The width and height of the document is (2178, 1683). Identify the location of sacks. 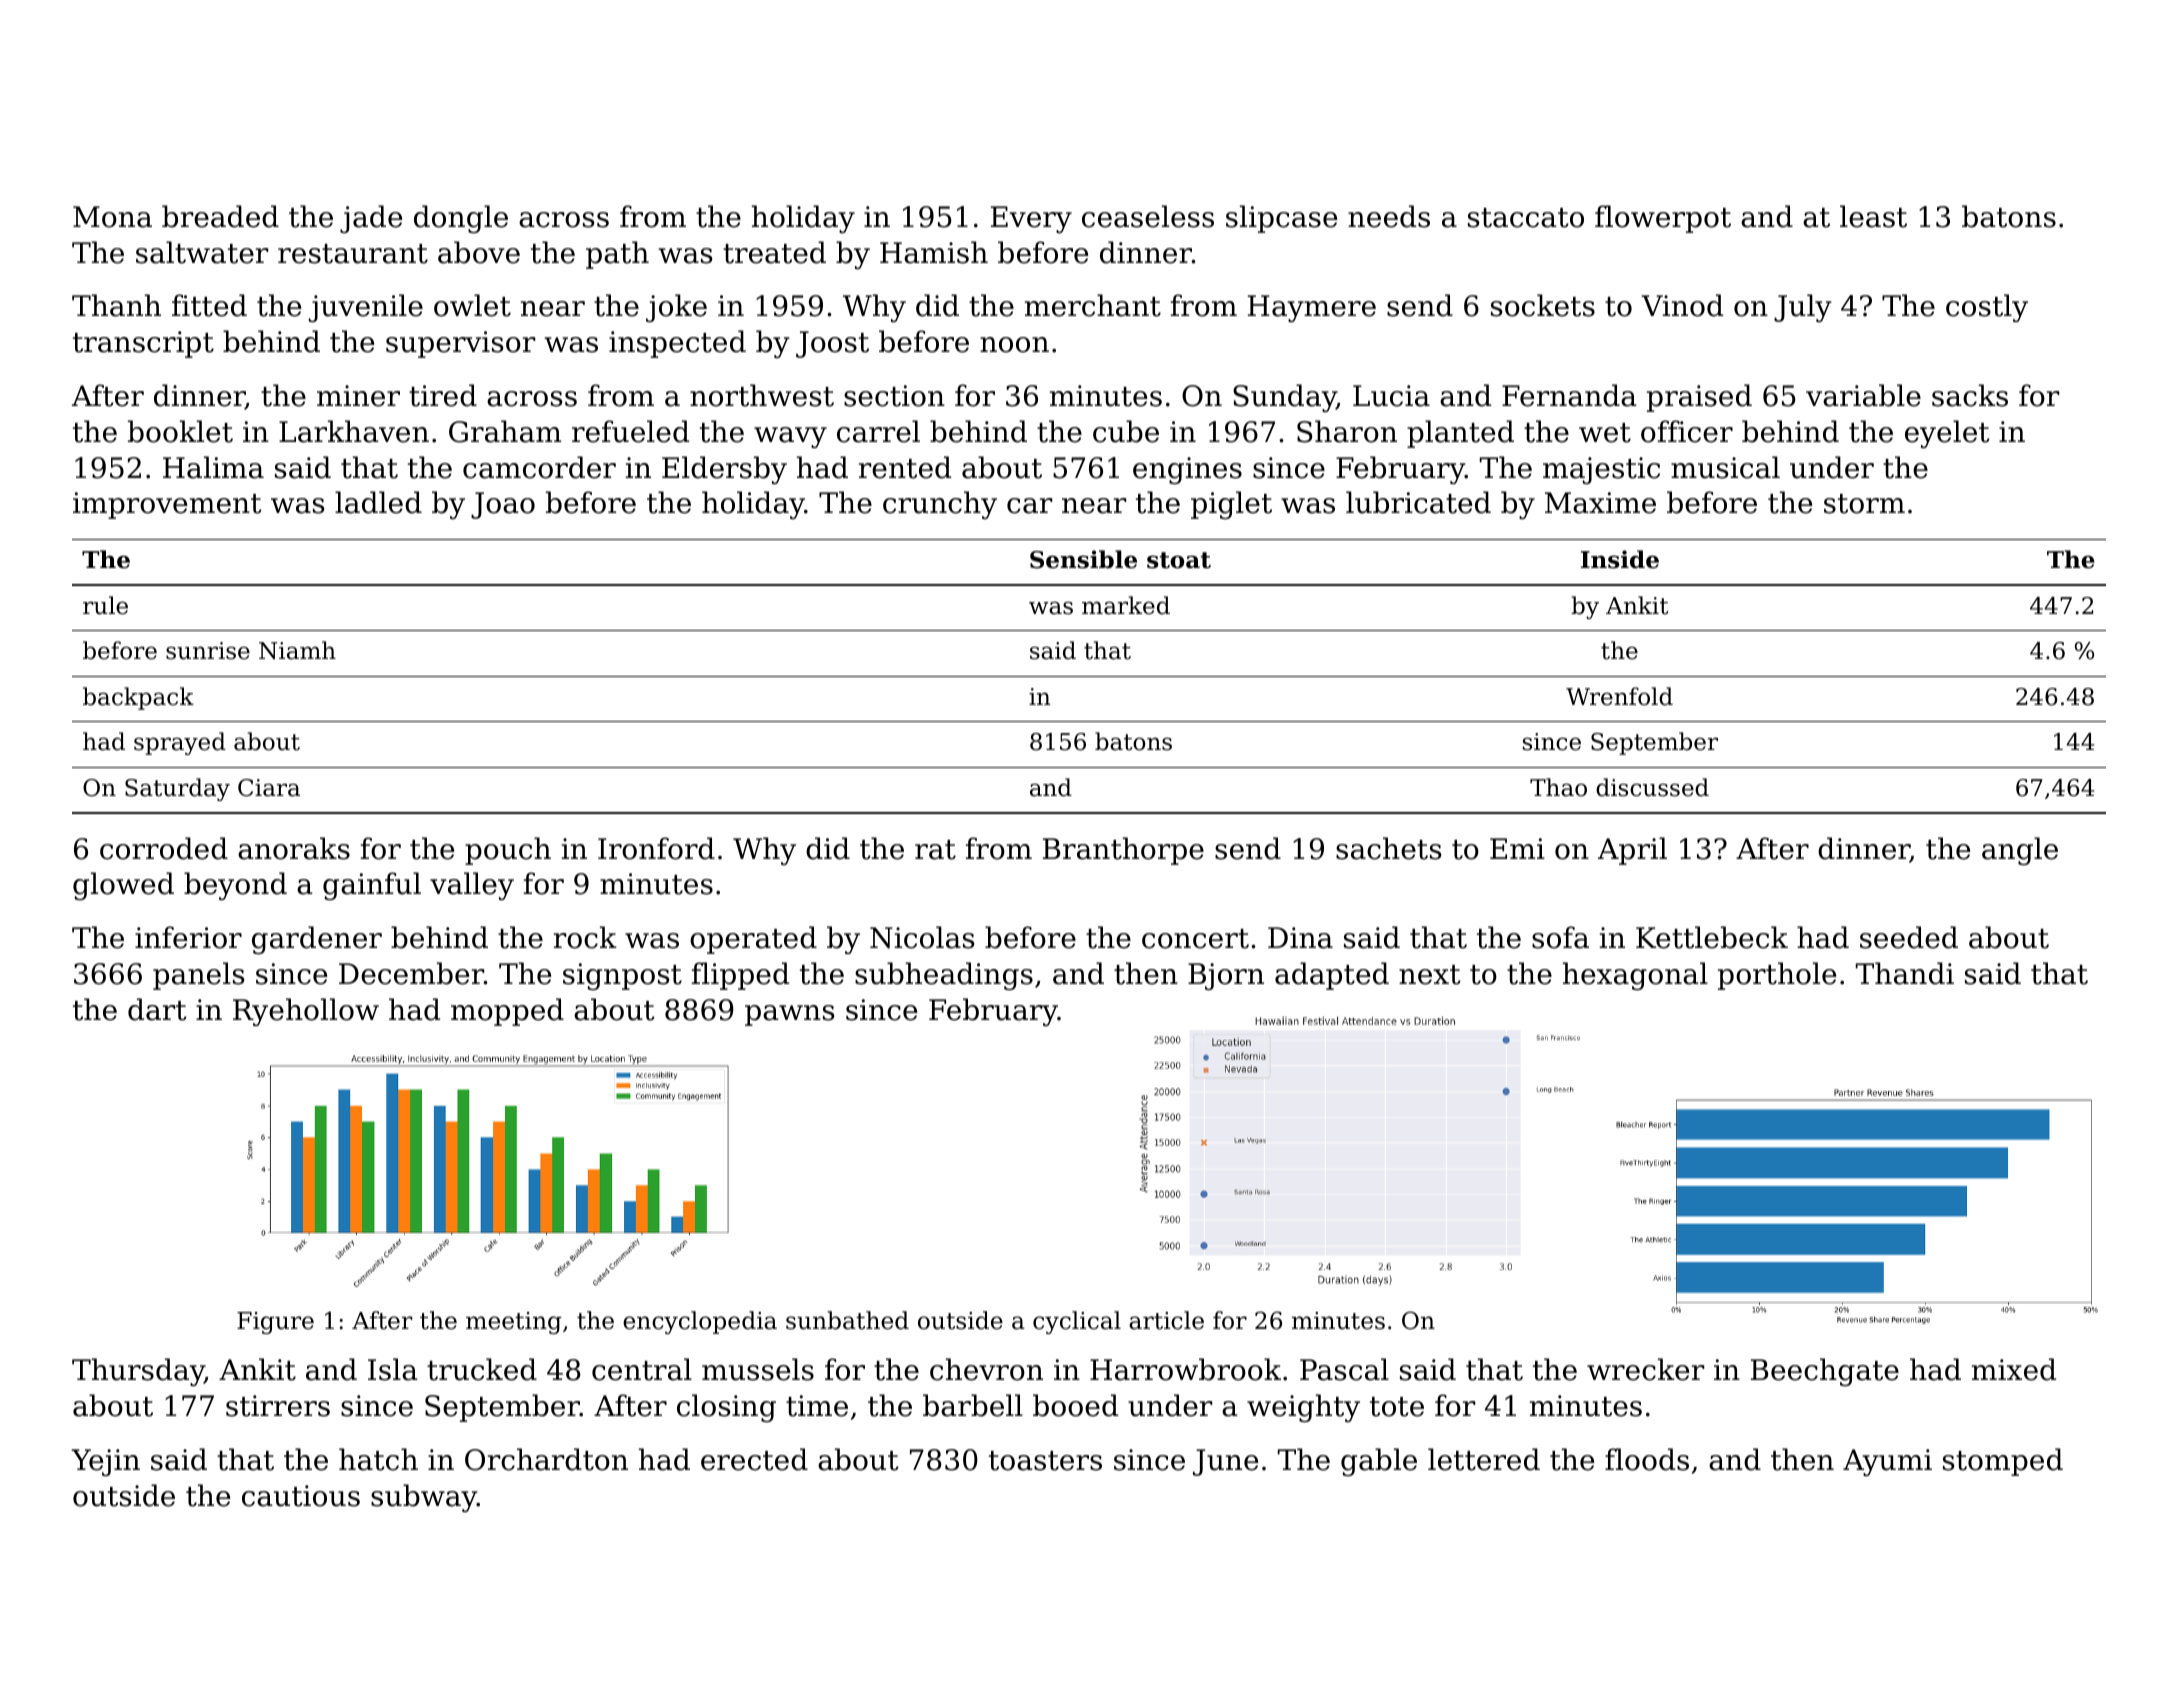
(1970, 395).
